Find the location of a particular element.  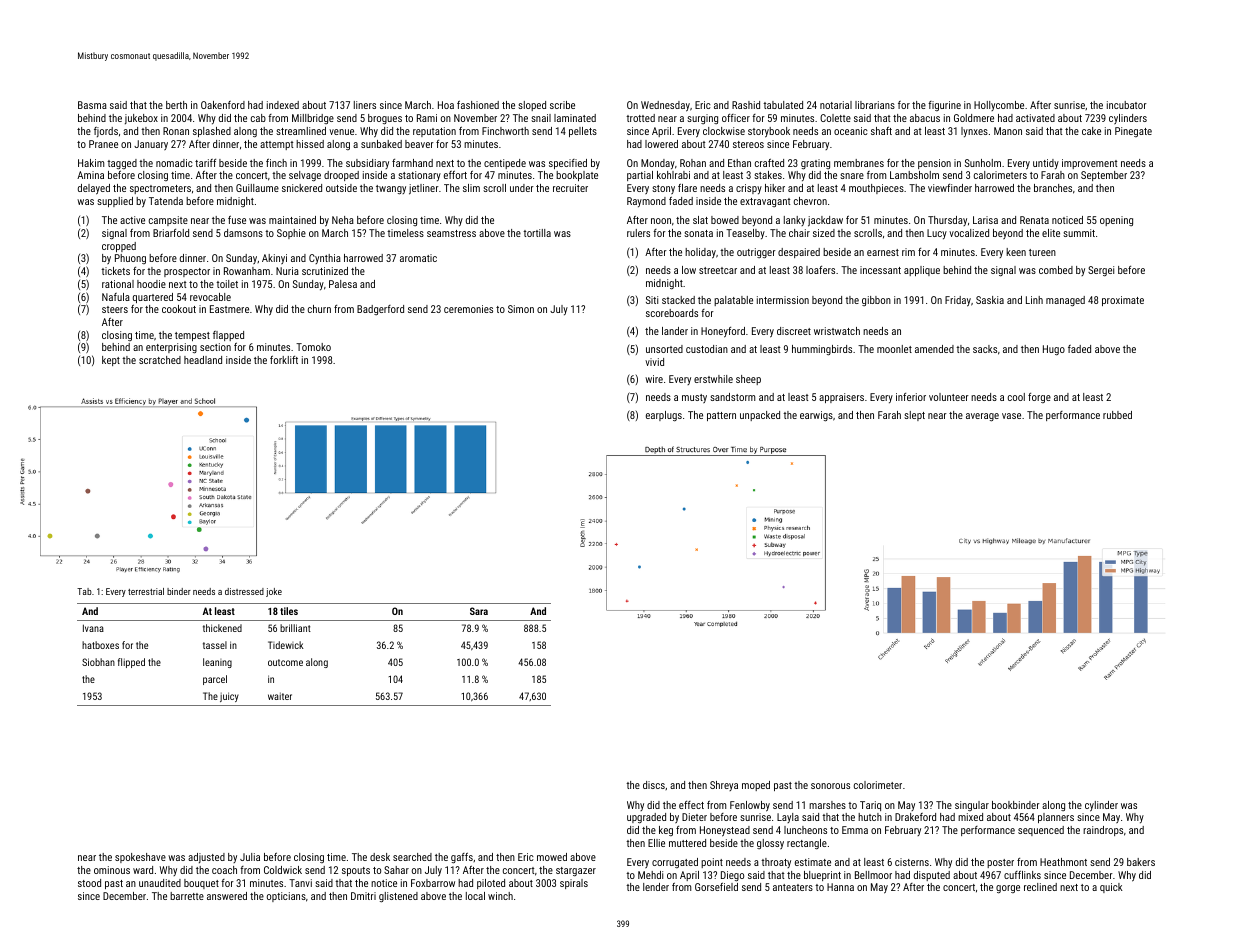

fashioned is located at coordinates (478, 104).
